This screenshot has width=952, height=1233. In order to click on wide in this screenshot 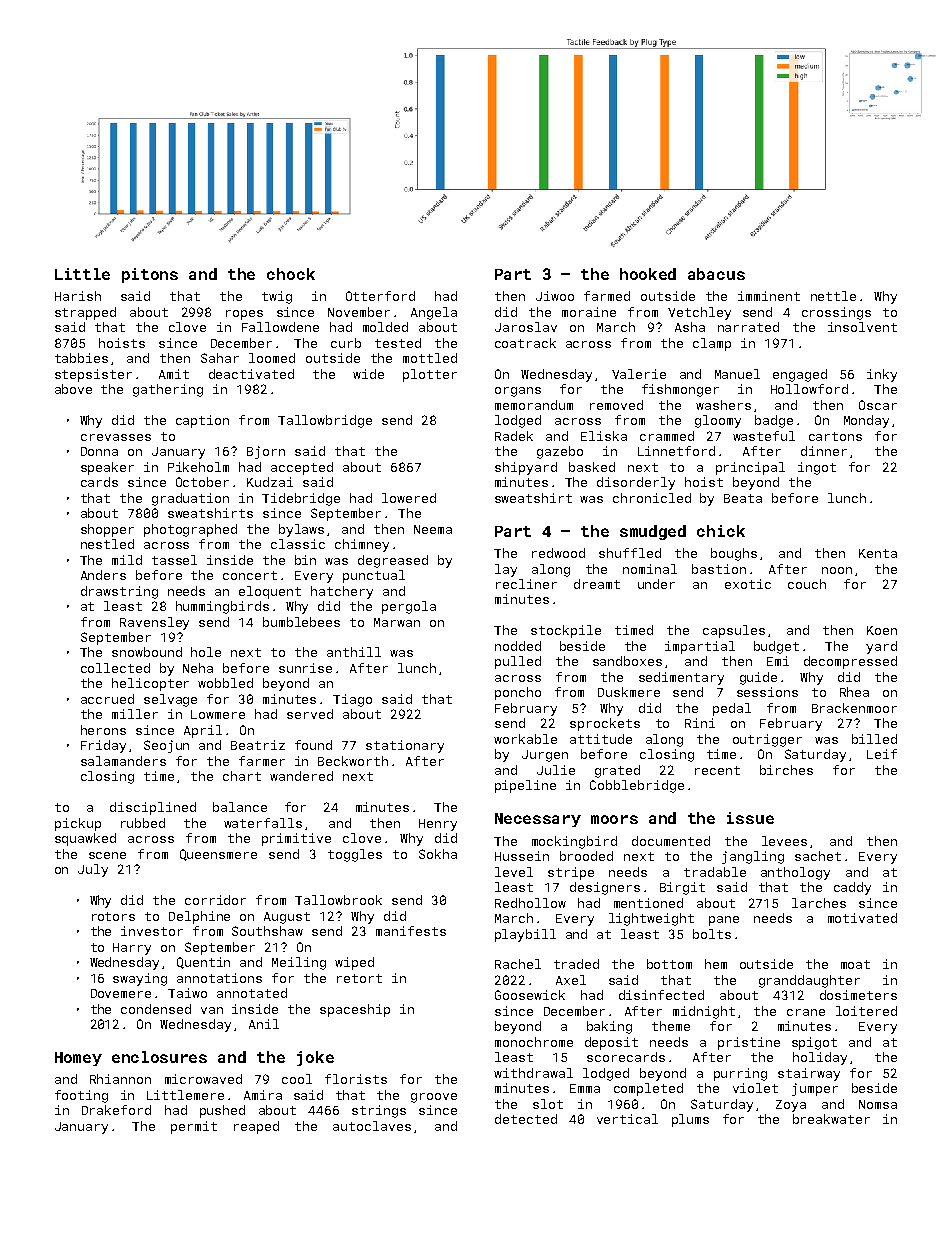, I will do `click(368, 374)`.
